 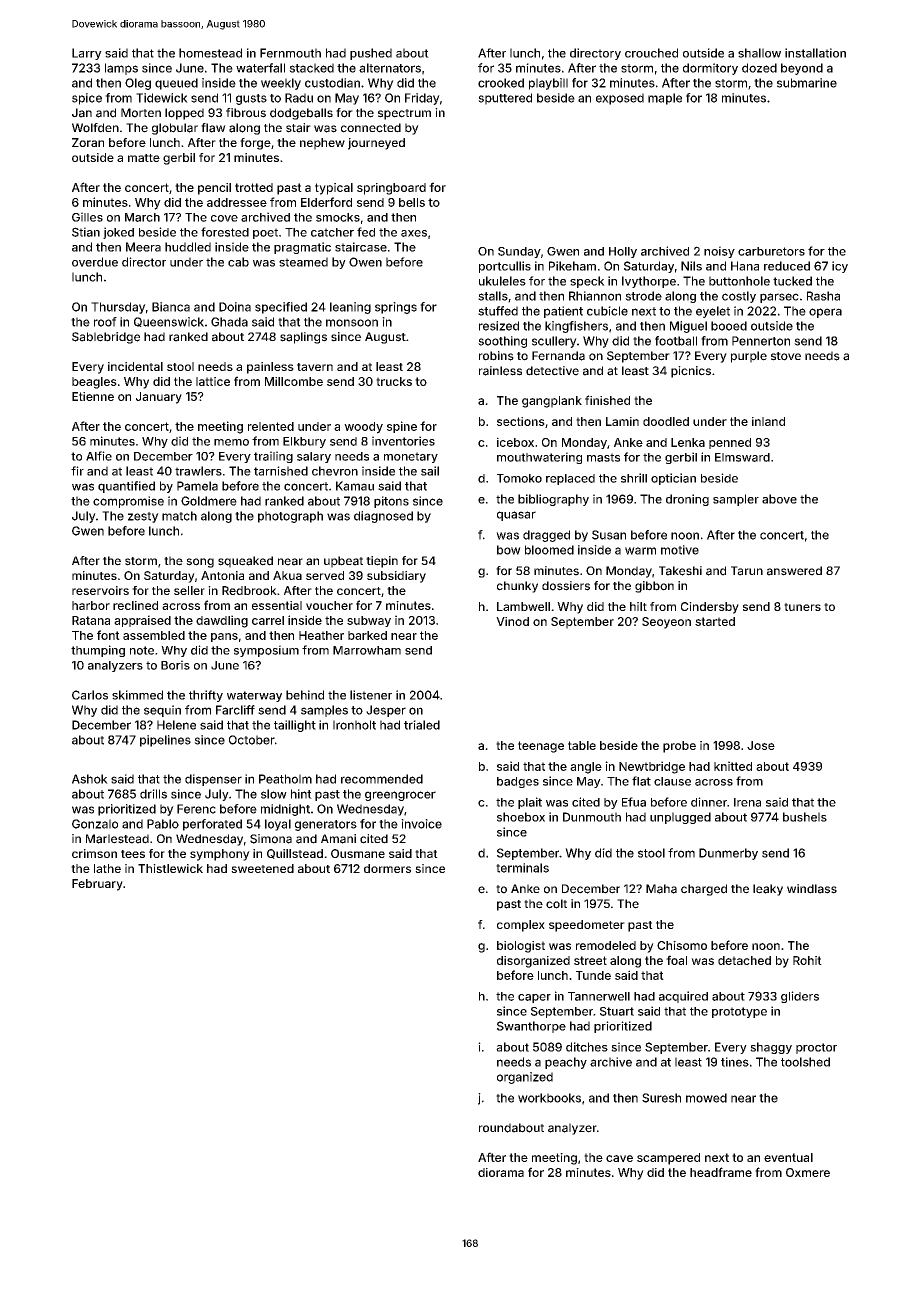 I want to click on sections, so click(x=521, y=421).
